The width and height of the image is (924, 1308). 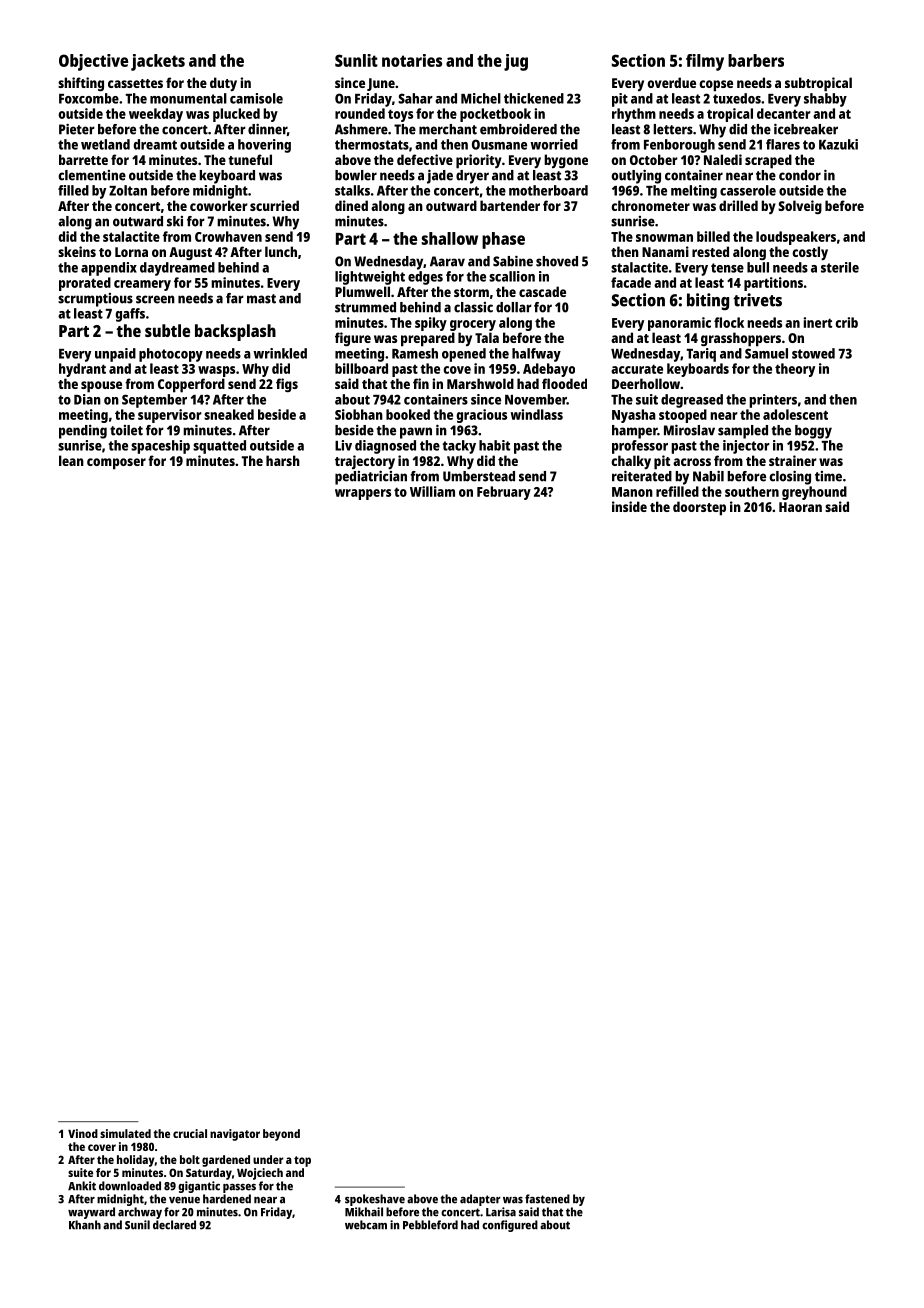 I want to click on beyond, so click(x=281, y=1135).
